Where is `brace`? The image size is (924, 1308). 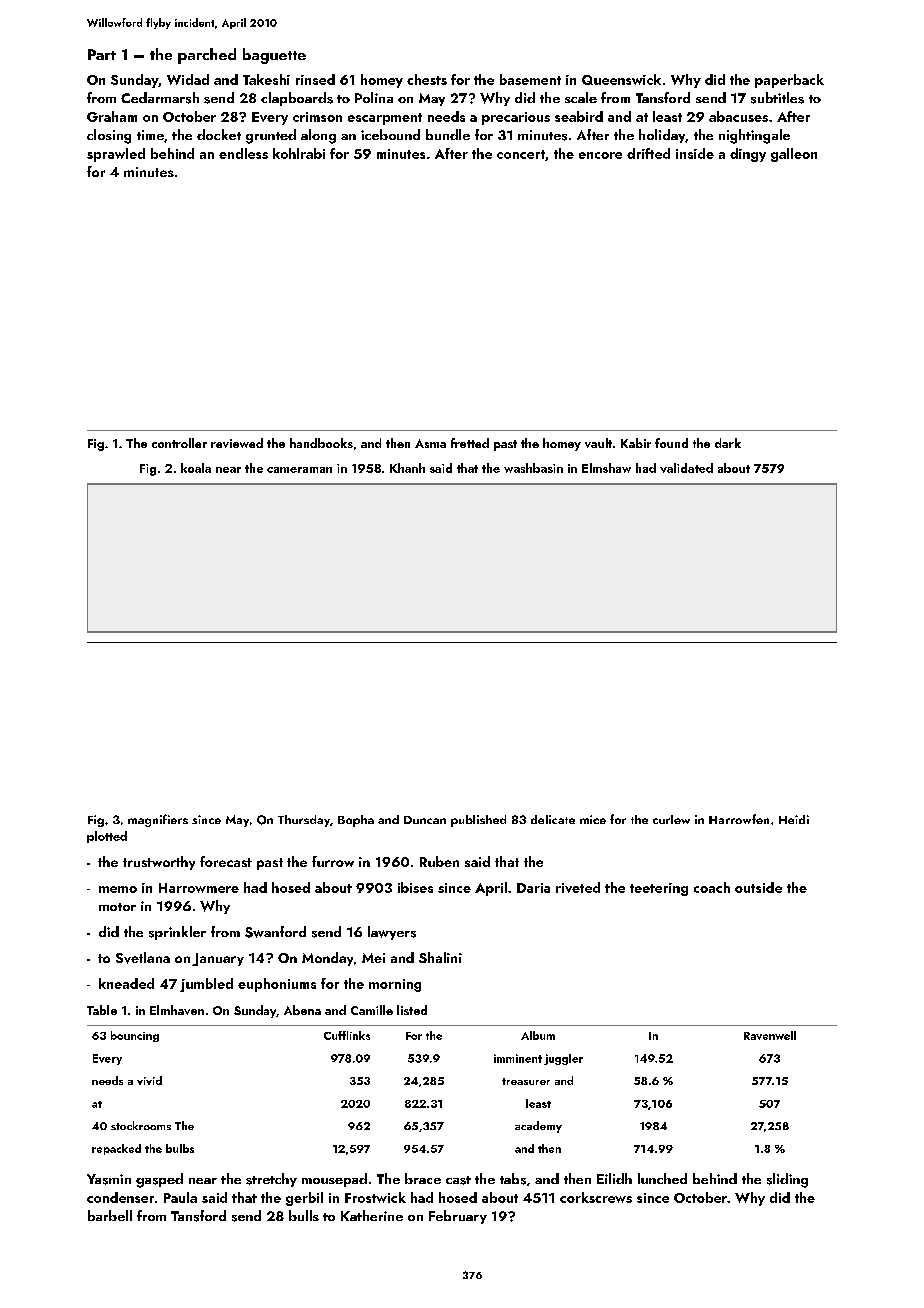 brace is located at coordinates (423, 1178).
